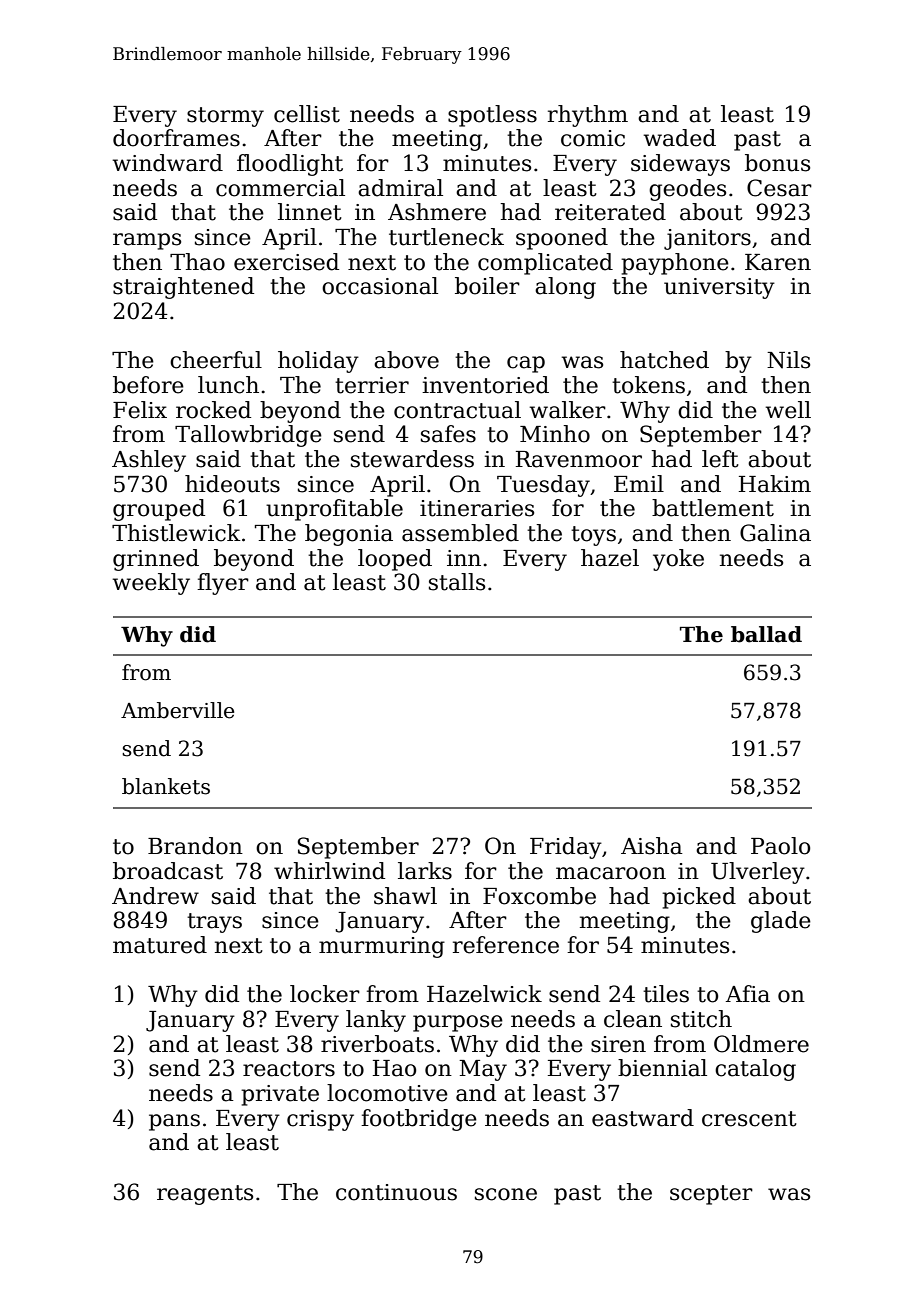  What do you see at coordinates (400, 188) in the screenshot?
I see `admiral` at bounding box center [400, 188].
